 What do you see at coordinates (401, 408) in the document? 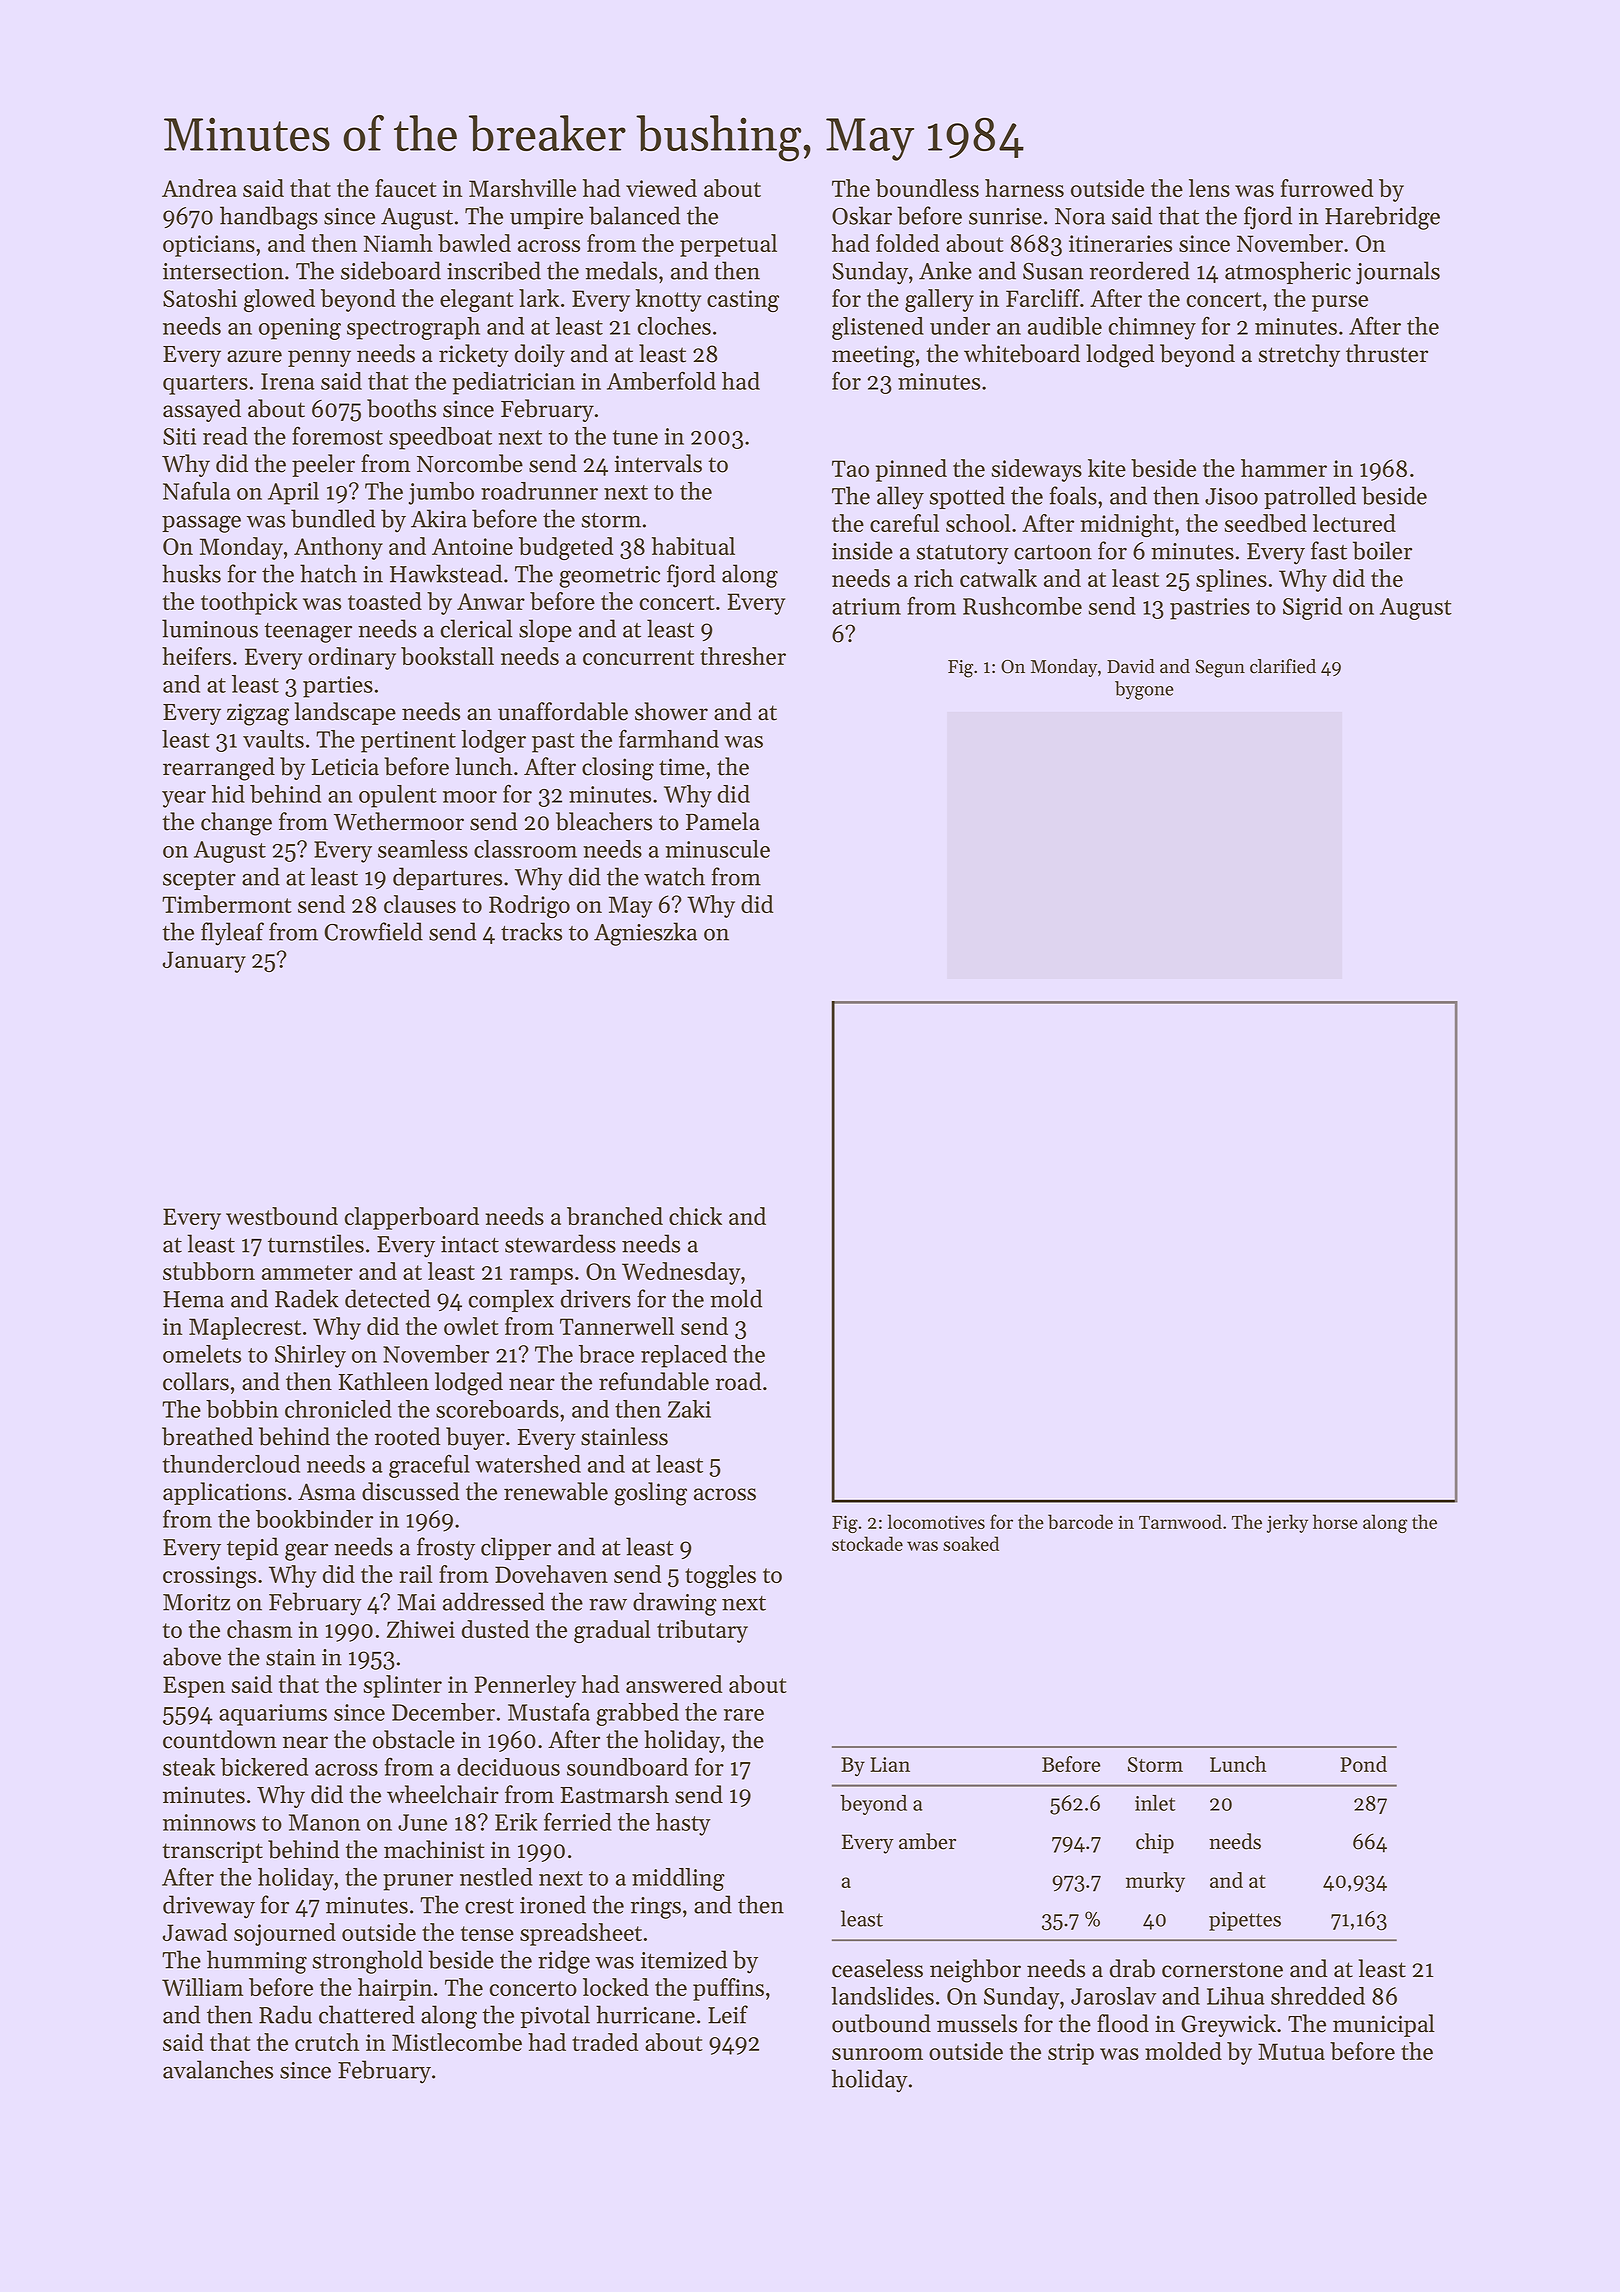
I see `booths` at bounding box center [401, 408].
